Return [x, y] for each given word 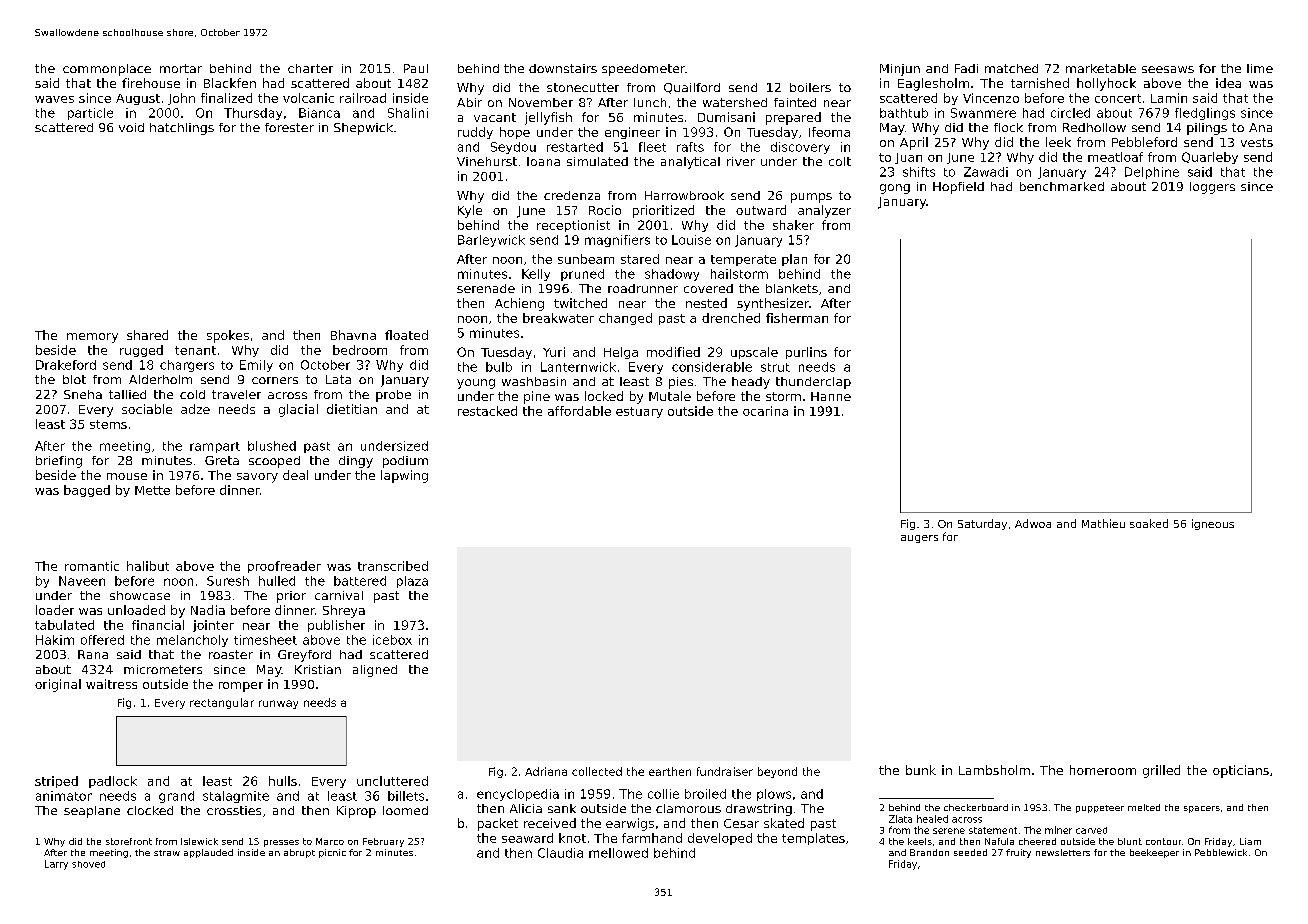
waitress [111, 684]
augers [919, 539]
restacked [487, 411]
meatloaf [1115, 157]
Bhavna [353, 335]
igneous [1213, 524]
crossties [234, 810]
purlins [806, 353]
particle [90, 114]
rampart [215, 447]
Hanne [831, 396]
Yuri [554, 352]
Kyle [470, 211]
